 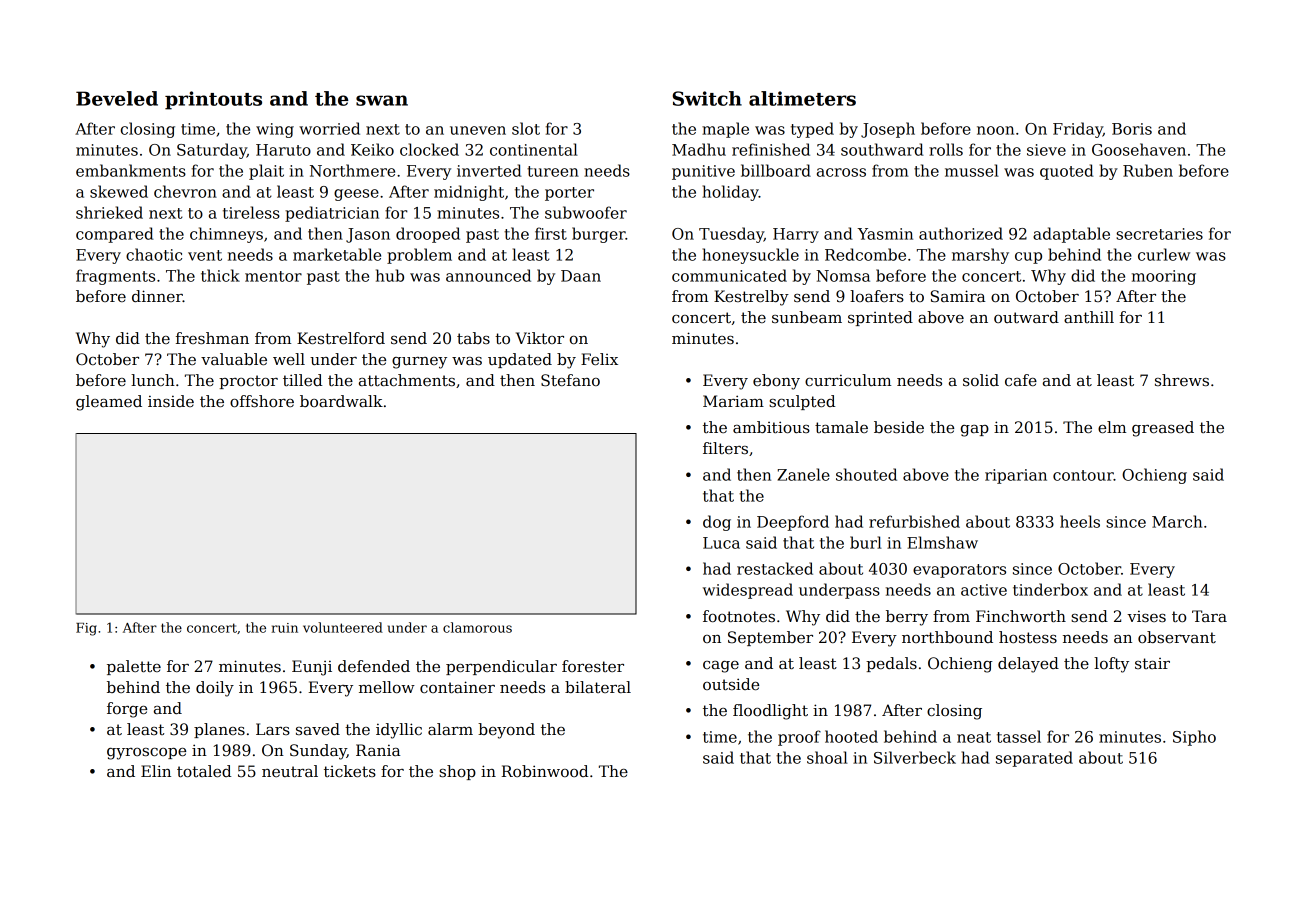 I want to click on chaotic, so click(x=154, y=254).
